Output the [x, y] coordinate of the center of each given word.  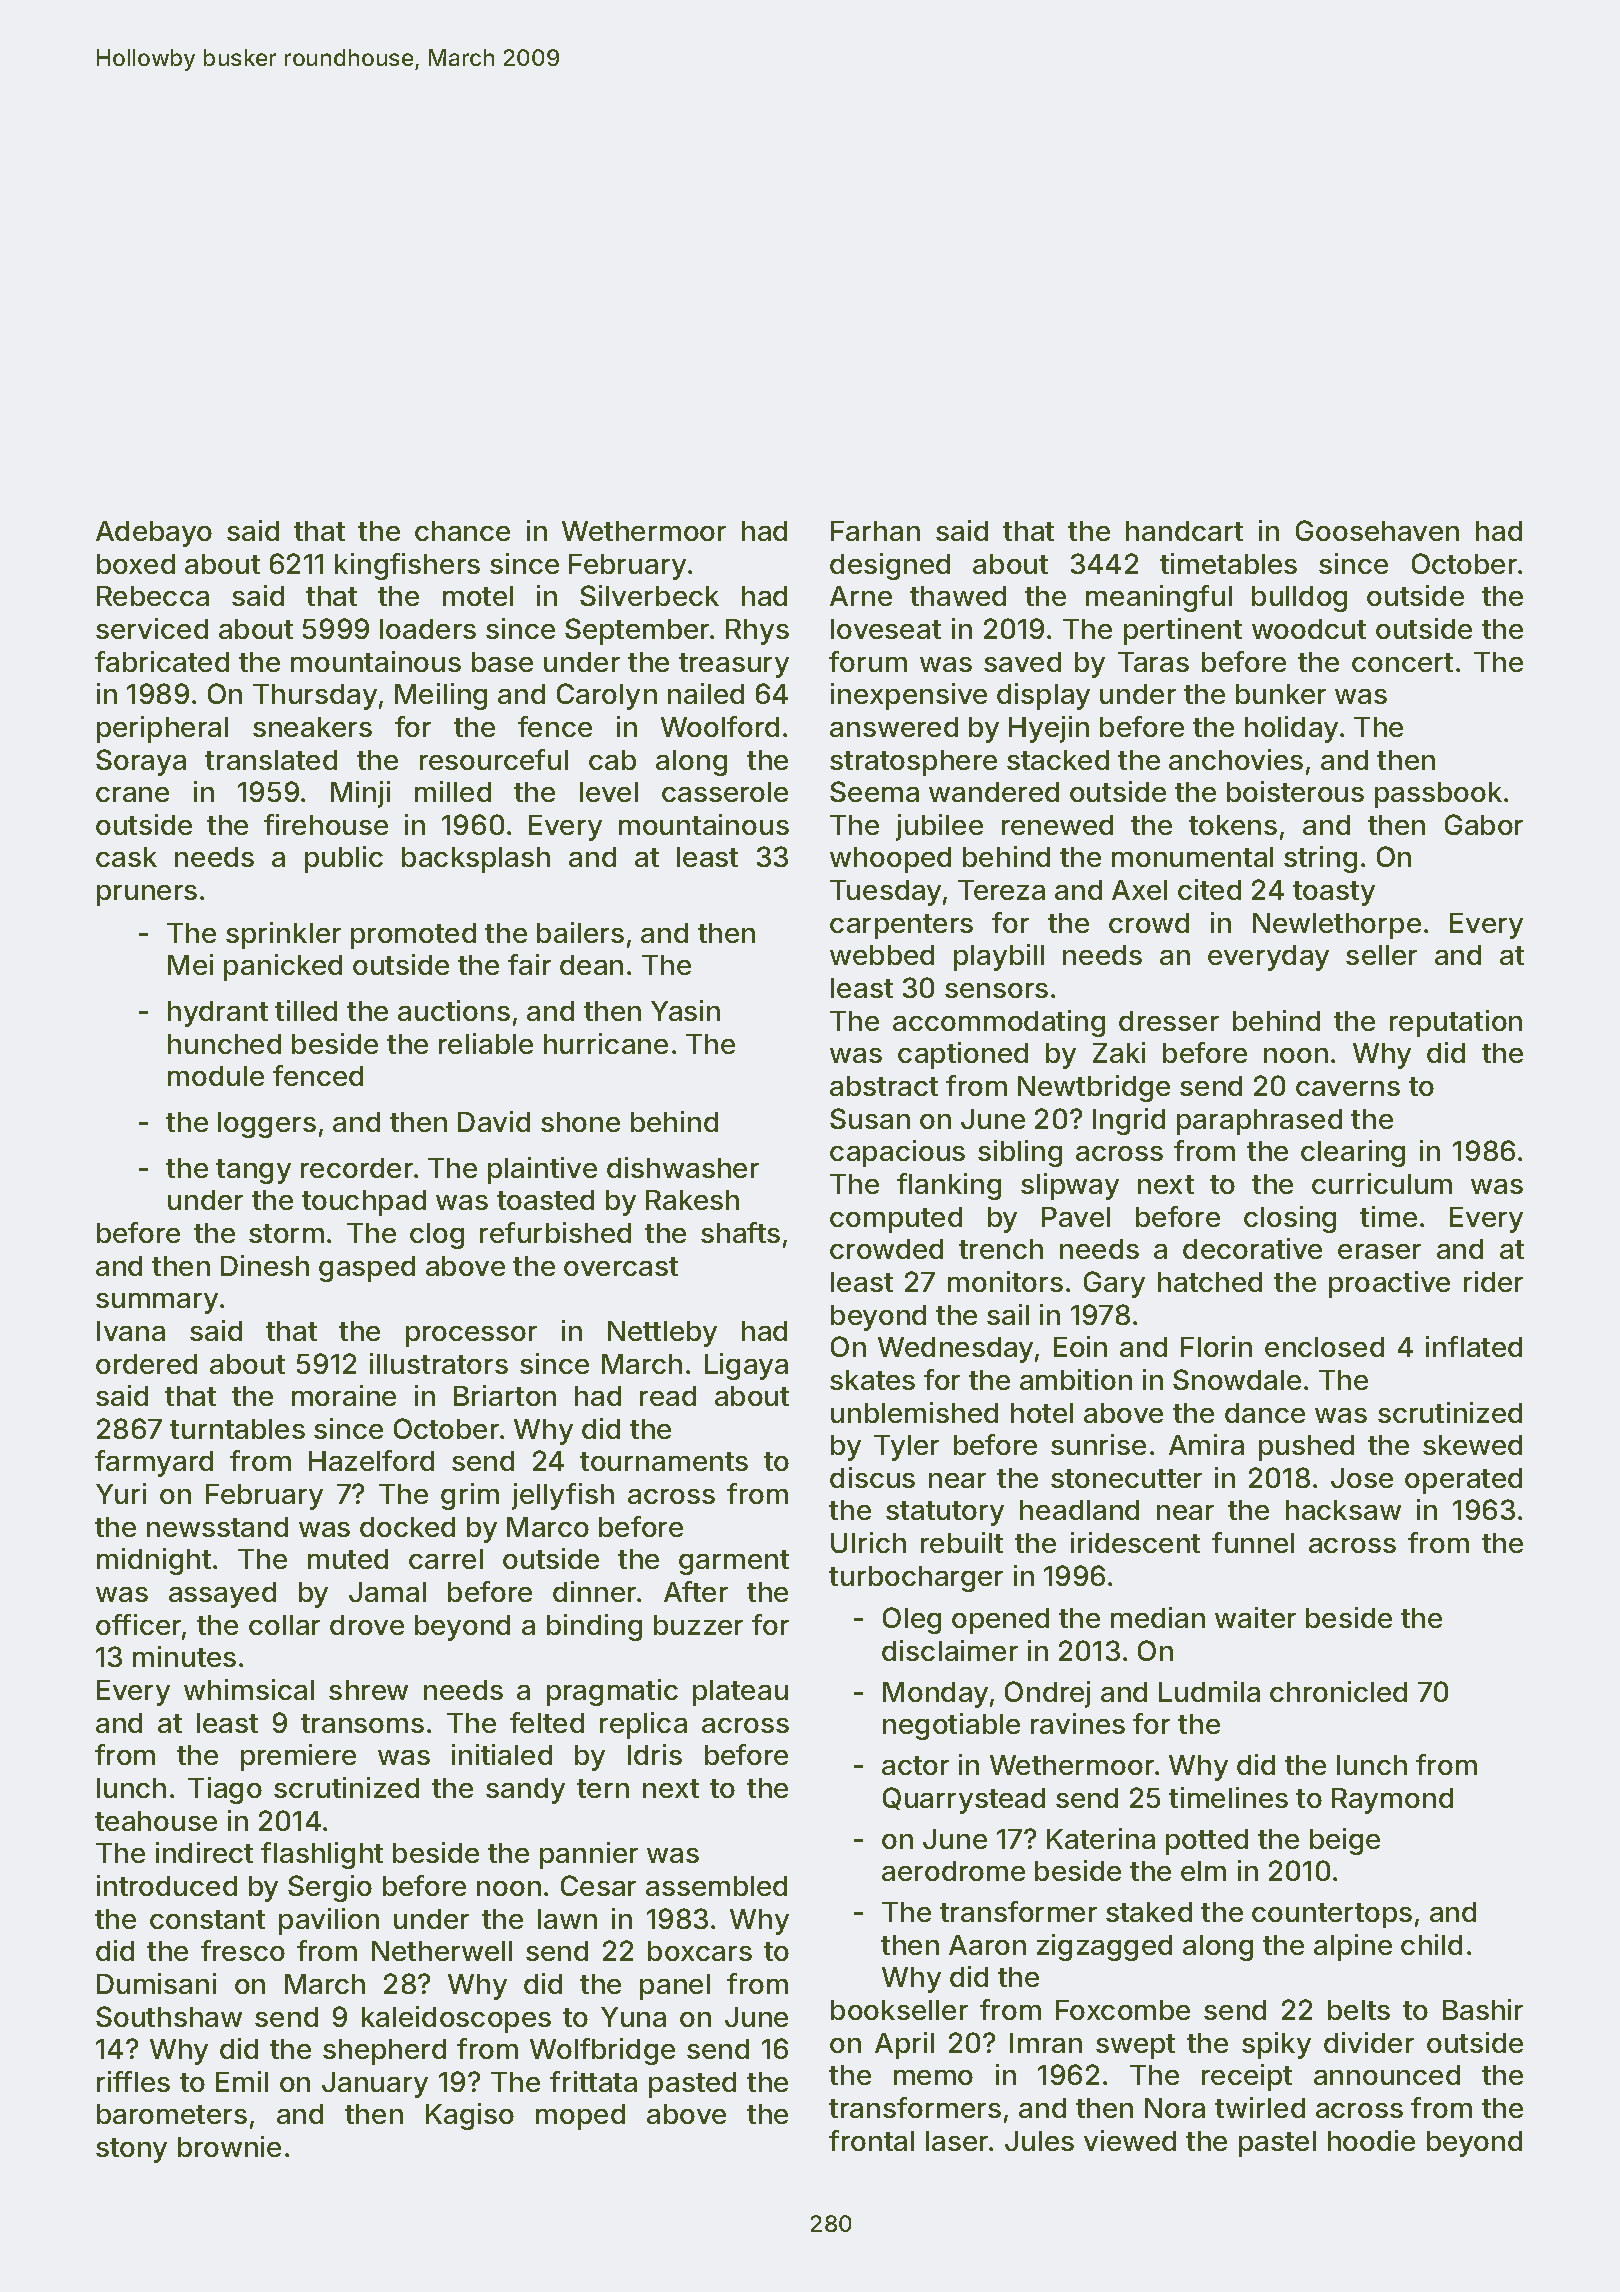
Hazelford [371, 1460]
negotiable [951, 1726]
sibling [1020, 1153]
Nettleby [662, 1334]
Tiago [225, 1790]
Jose [1362, 1478]
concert [1402, 662]
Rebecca [153, 596]
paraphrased [1259, 1122]
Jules [1039, 2141]
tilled [306, 1010]
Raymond [1392, 1801]
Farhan [875, 531]
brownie [229, 2146]
